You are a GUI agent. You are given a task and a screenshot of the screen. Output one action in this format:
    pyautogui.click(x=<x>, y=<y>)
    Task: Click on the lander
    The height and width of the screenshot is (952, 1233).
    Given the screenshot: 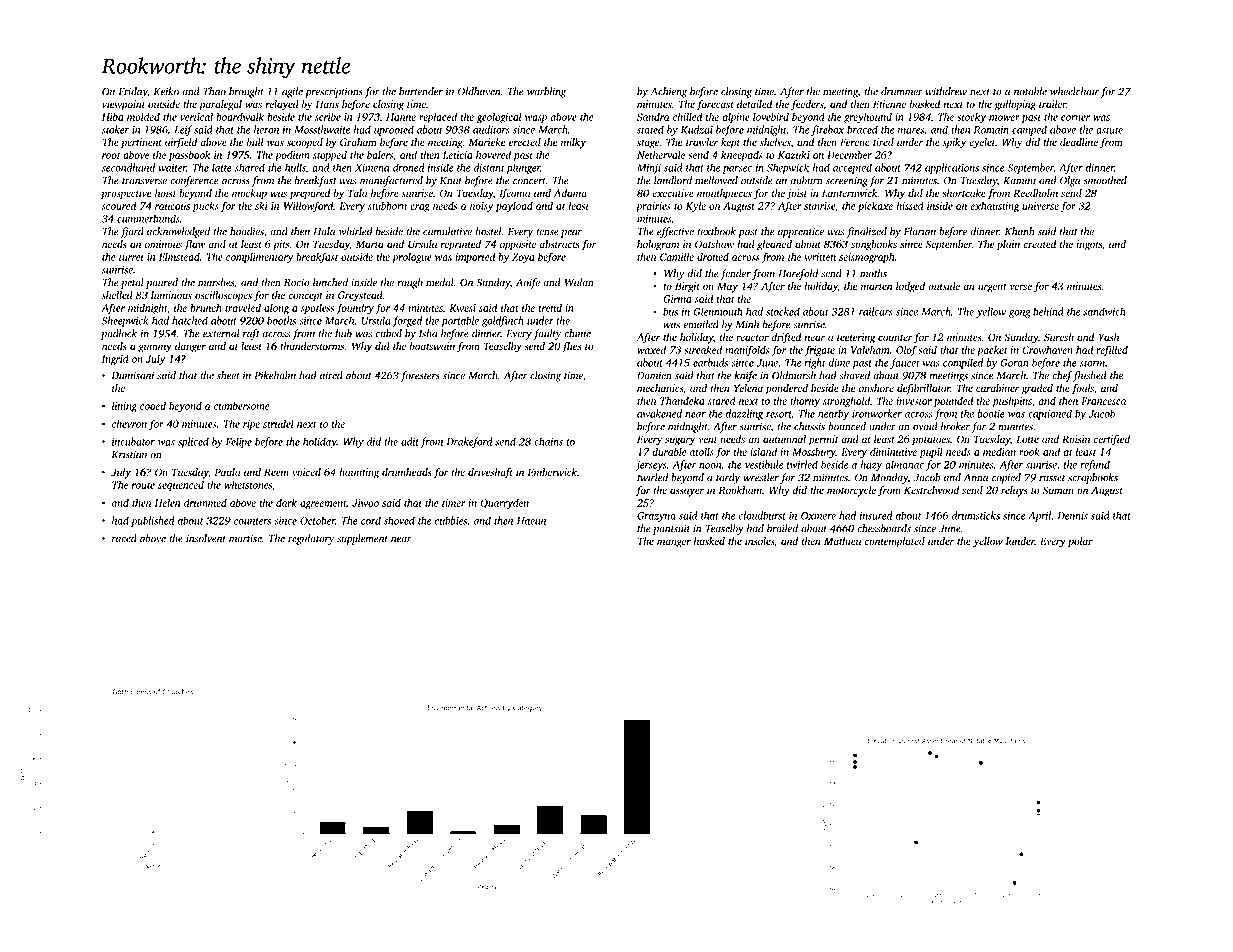 What is the action you would take?
    pyautogui.click(x=1020, y=541)
